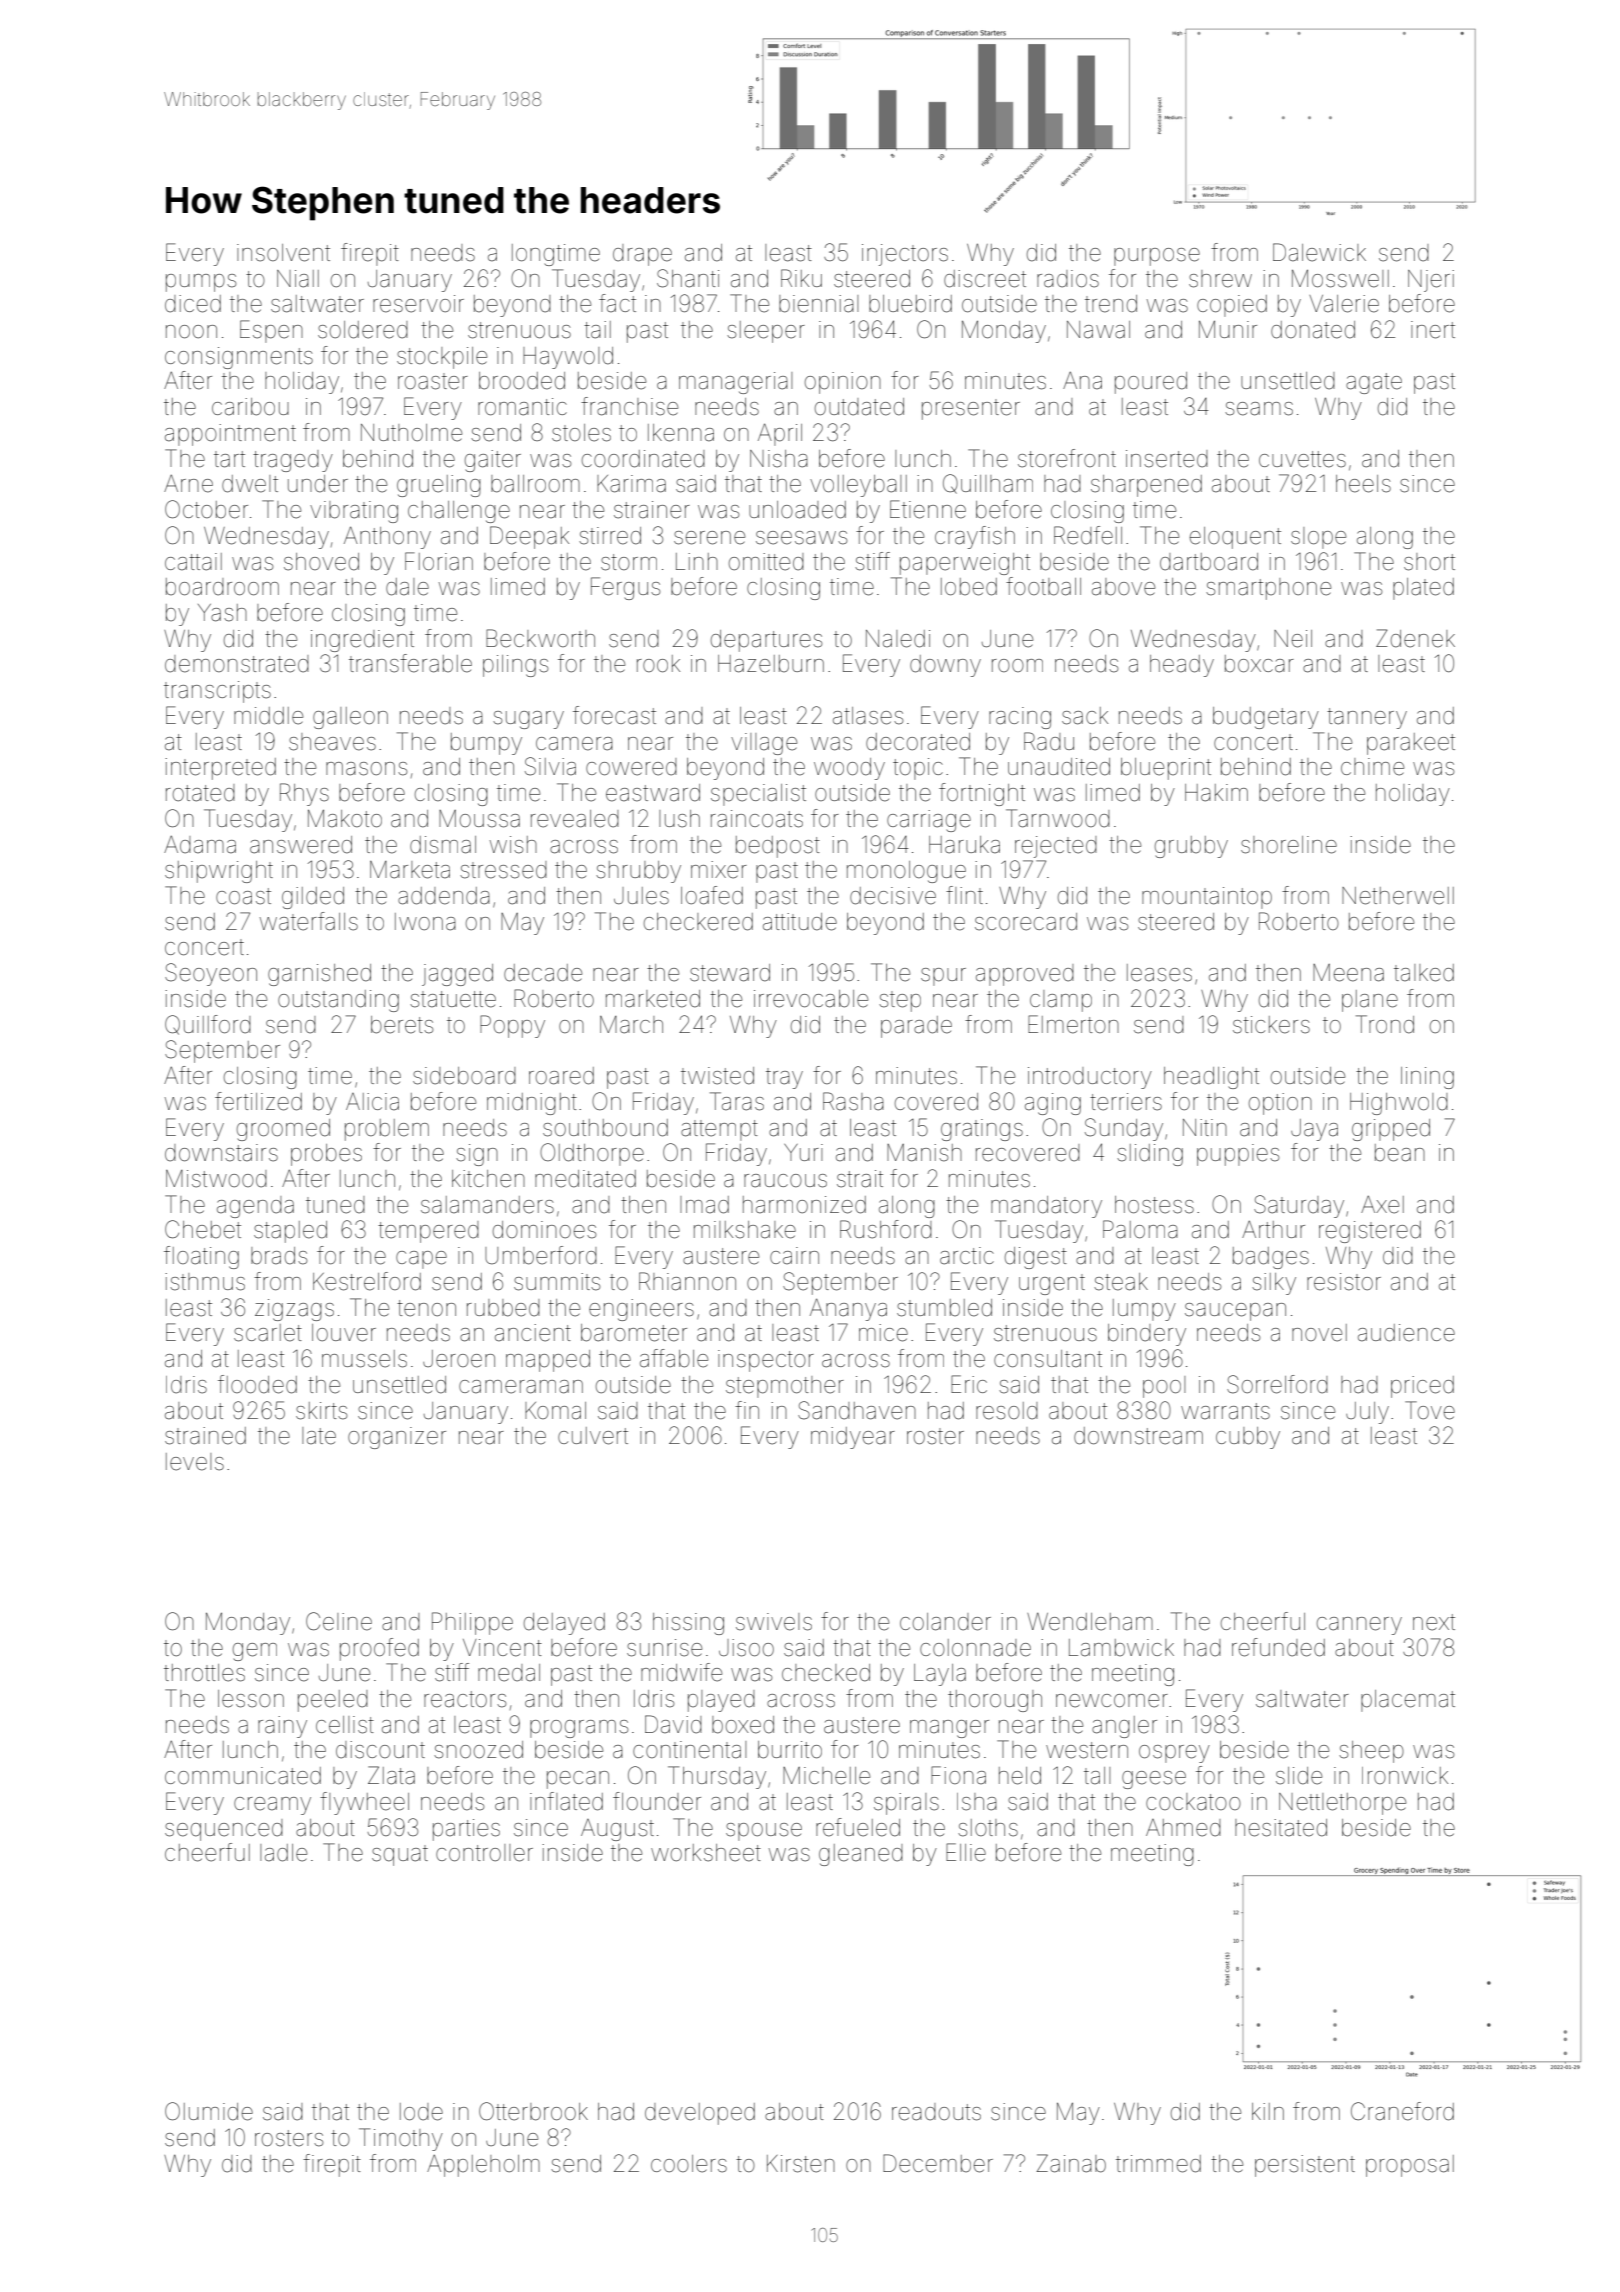 This document has height=2292, width=1620. Describe the element at coordinates (1411, 744) in the document. I see `parakeet` at that location.
